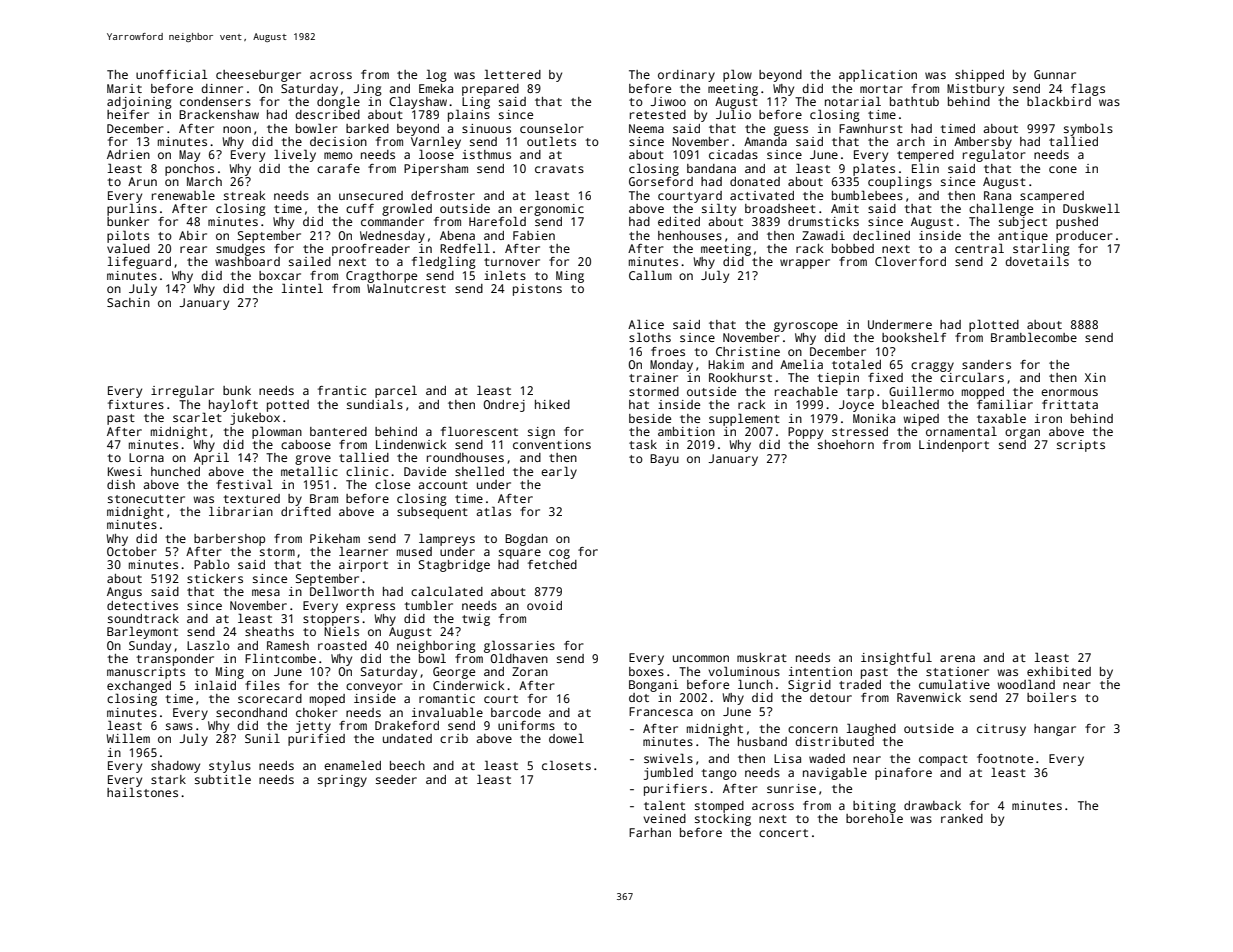 Image resolution: width=1233 pixels, height=952 pixels. Describe the element at coordinates (341, 631) in the page. I see `Niels` at that location.
